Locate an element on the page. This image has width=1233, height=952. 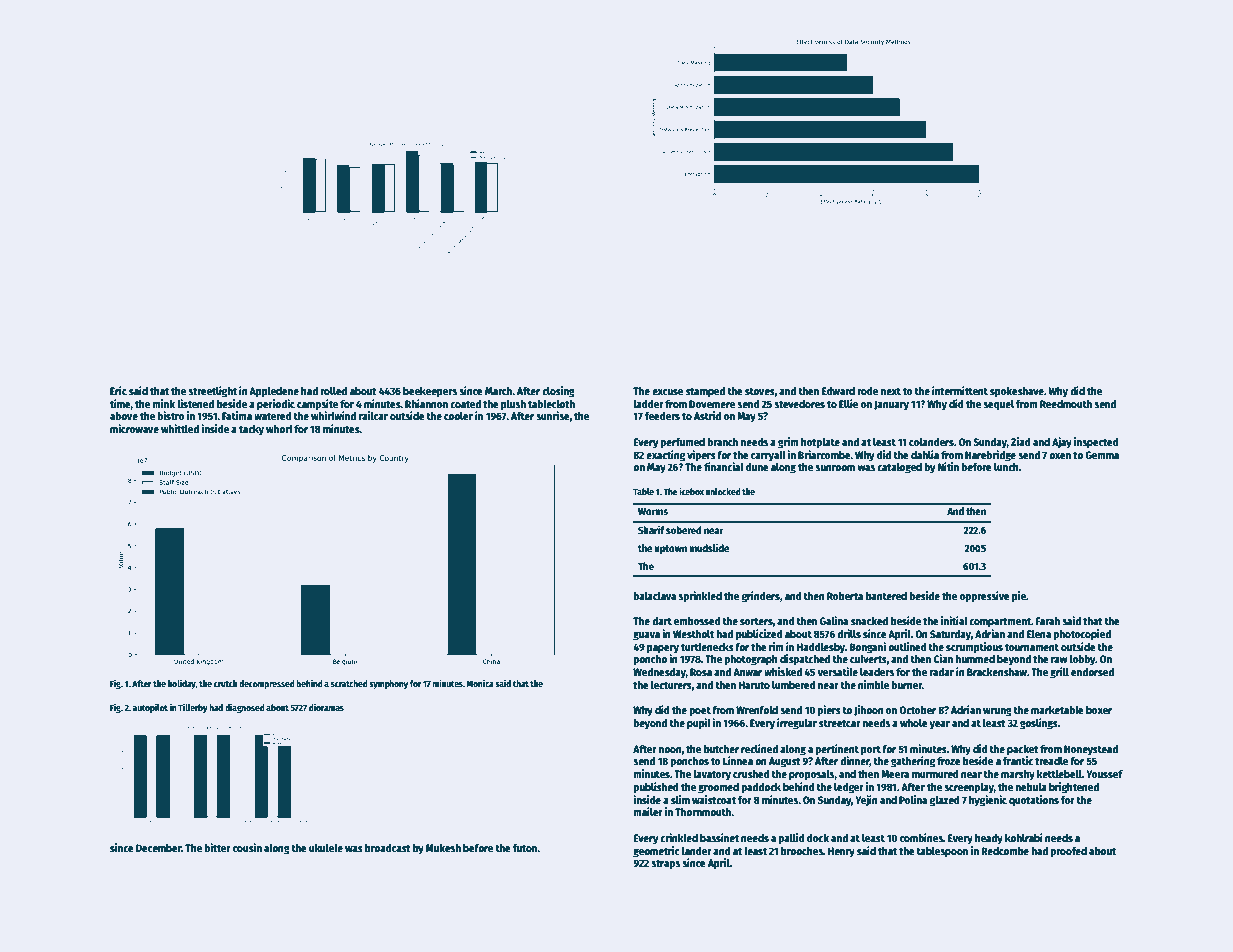
tournament is located at coordinates (1032, 647).
